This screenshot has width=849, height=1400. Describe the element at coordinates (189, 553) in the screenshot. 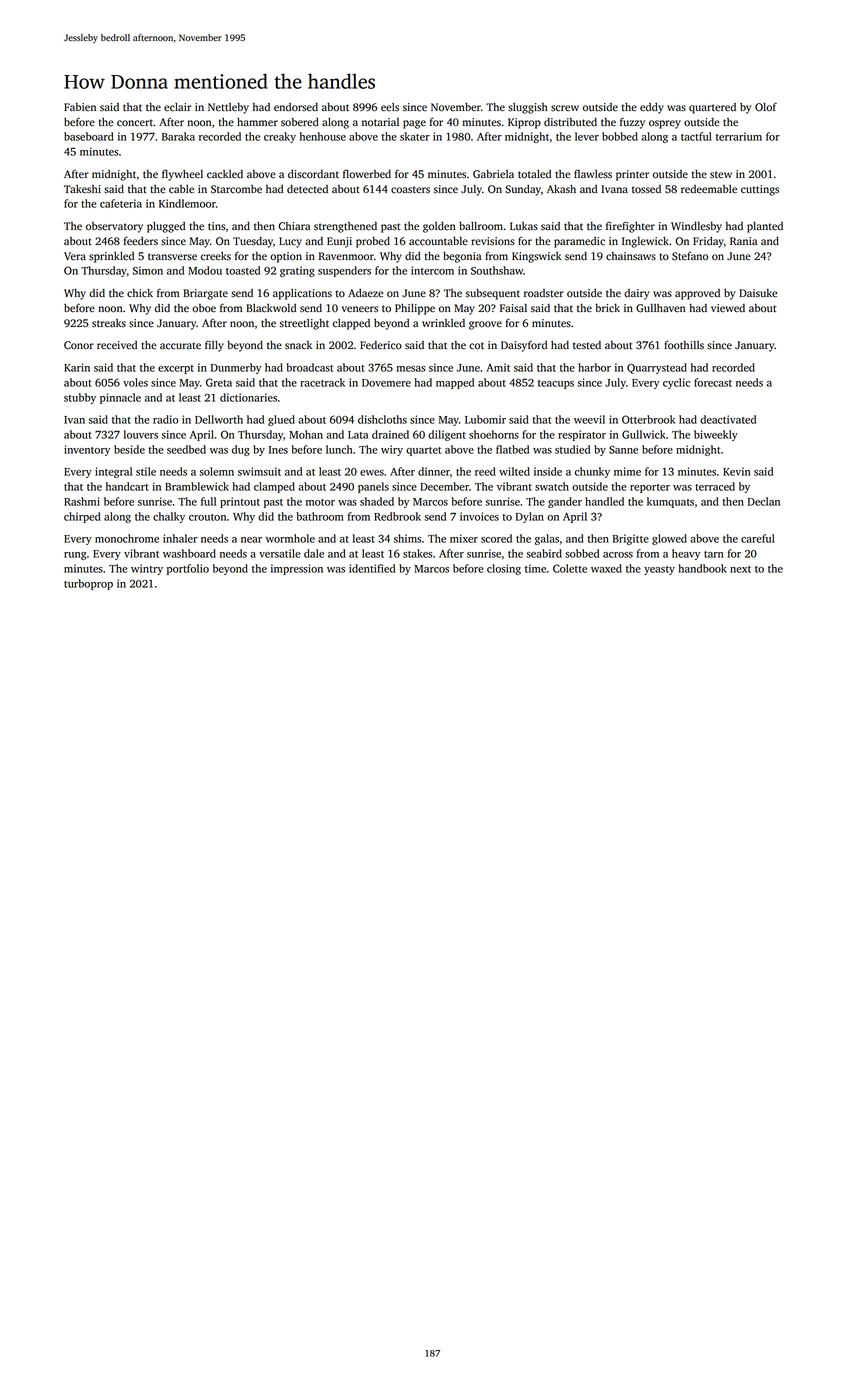

I see `washboard` at that location.
